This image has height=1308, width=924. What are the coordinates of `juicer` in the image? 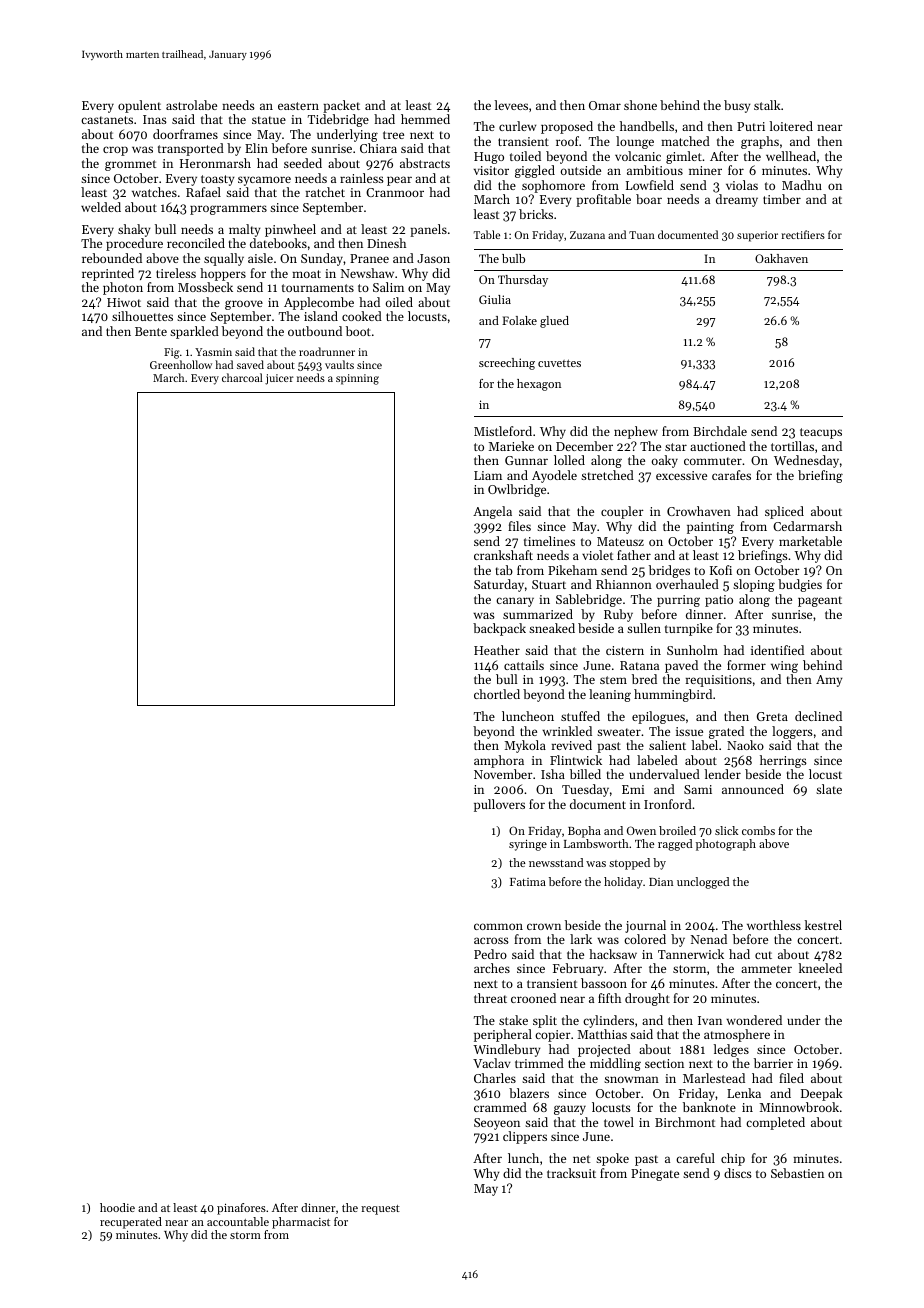 It's located at (279, 379).
